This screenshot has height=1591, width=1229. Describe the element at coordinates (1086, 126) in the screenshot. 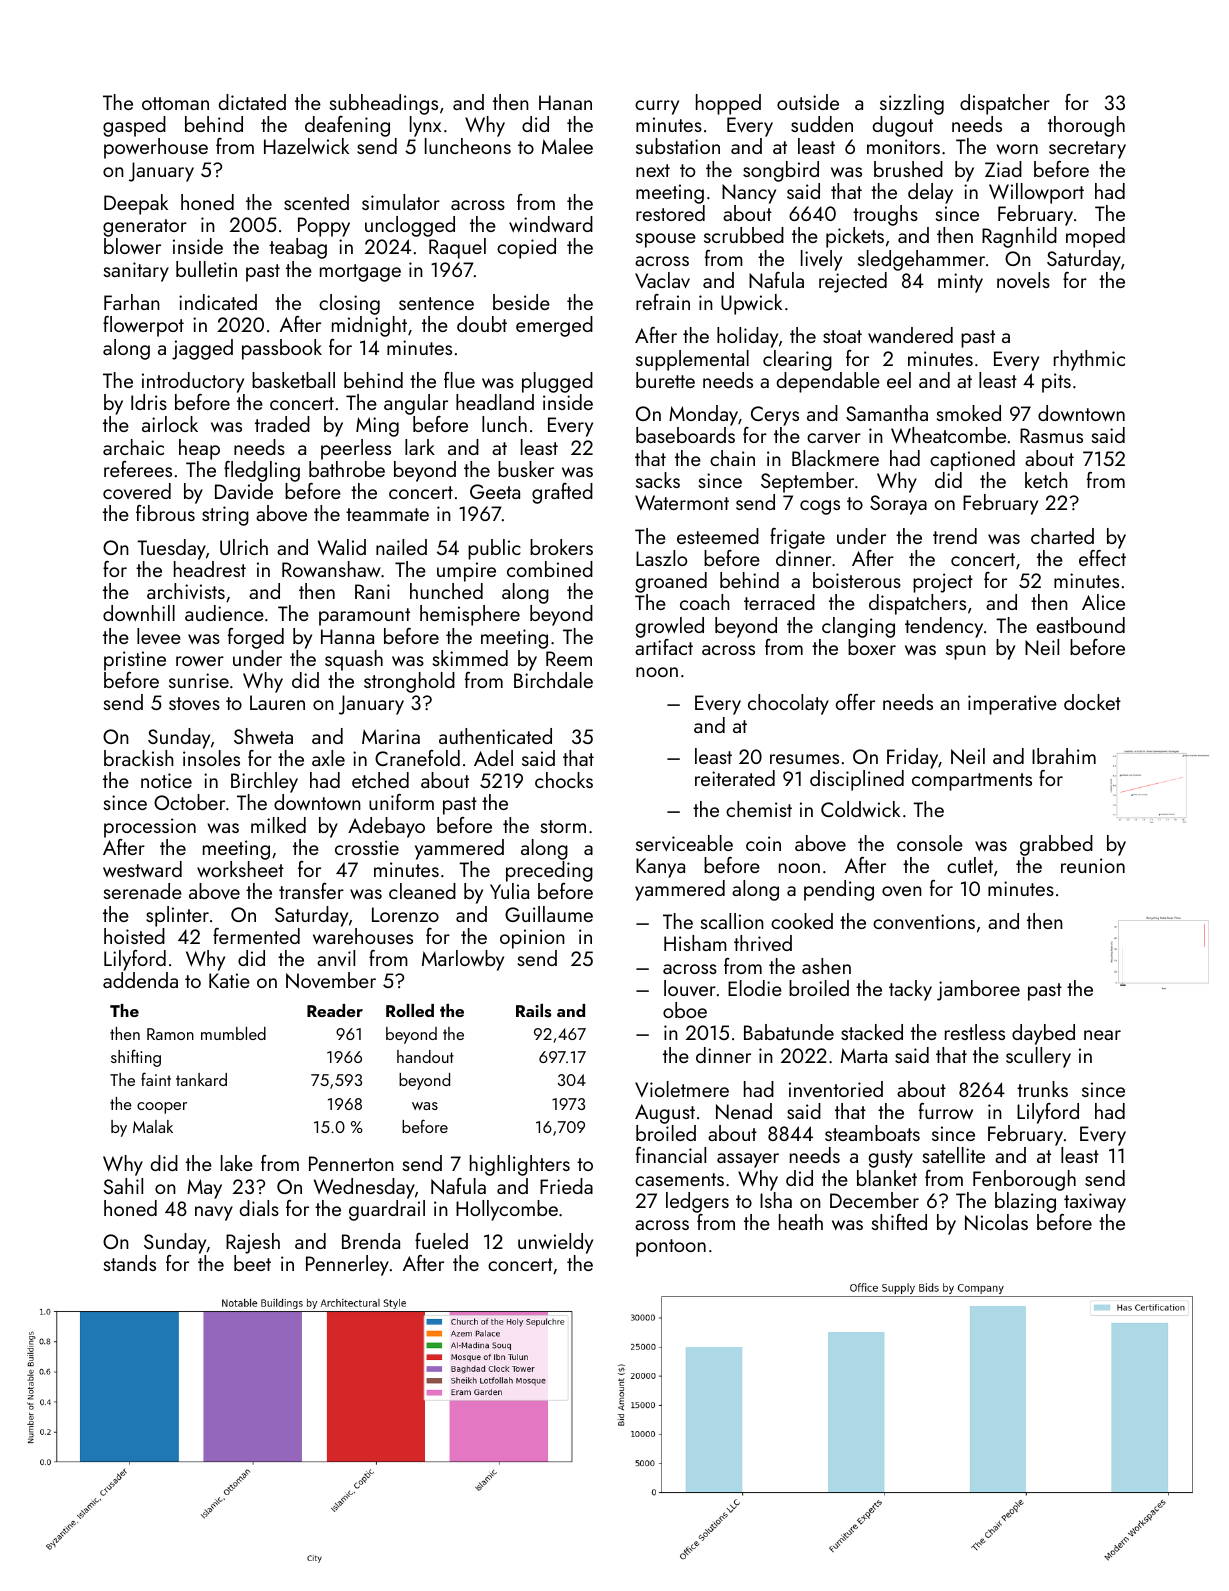

I see `thorough` at that location.
